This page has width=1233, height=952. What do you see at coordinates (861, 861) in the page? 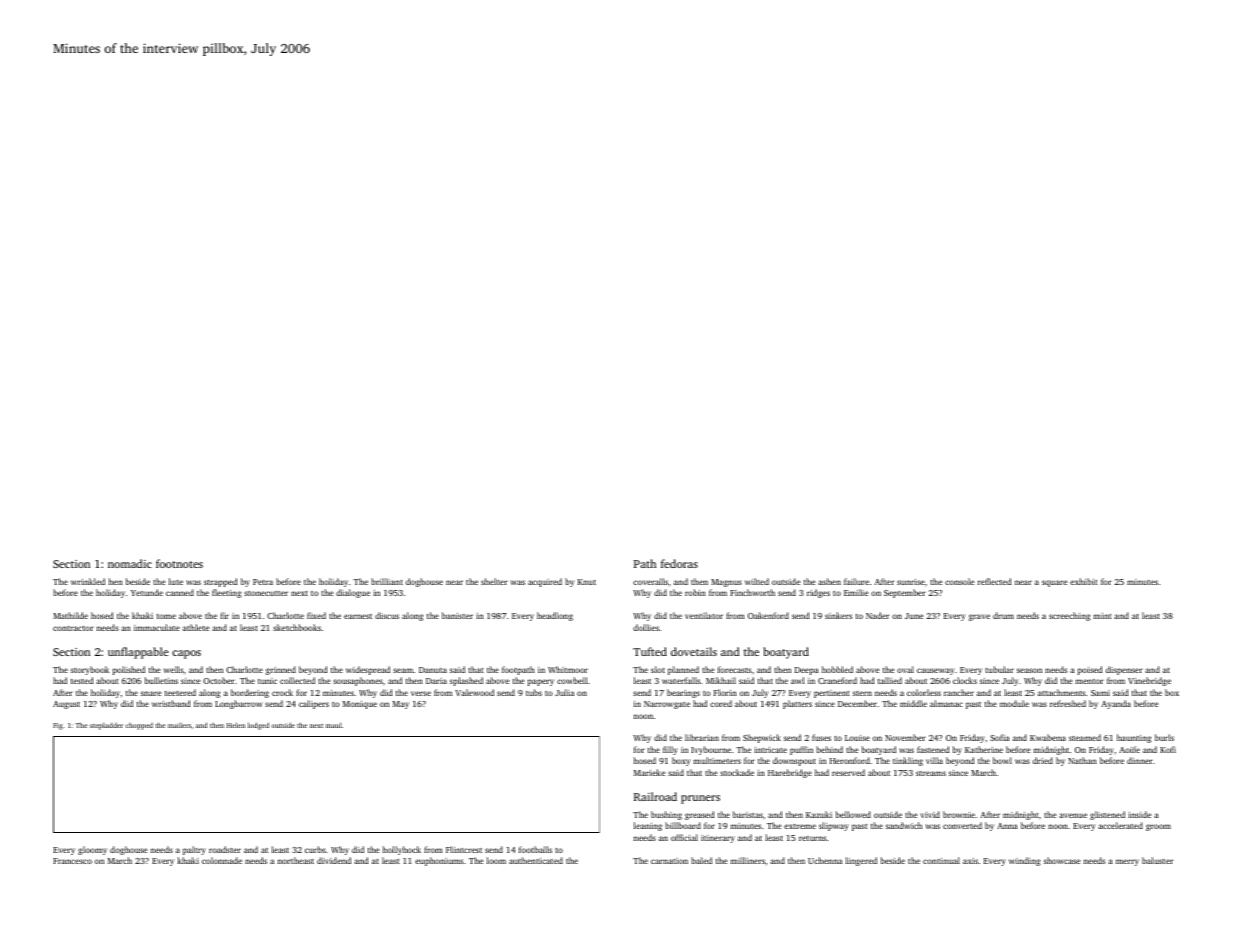
I see `lingered` at bounding box center [861, 861].
